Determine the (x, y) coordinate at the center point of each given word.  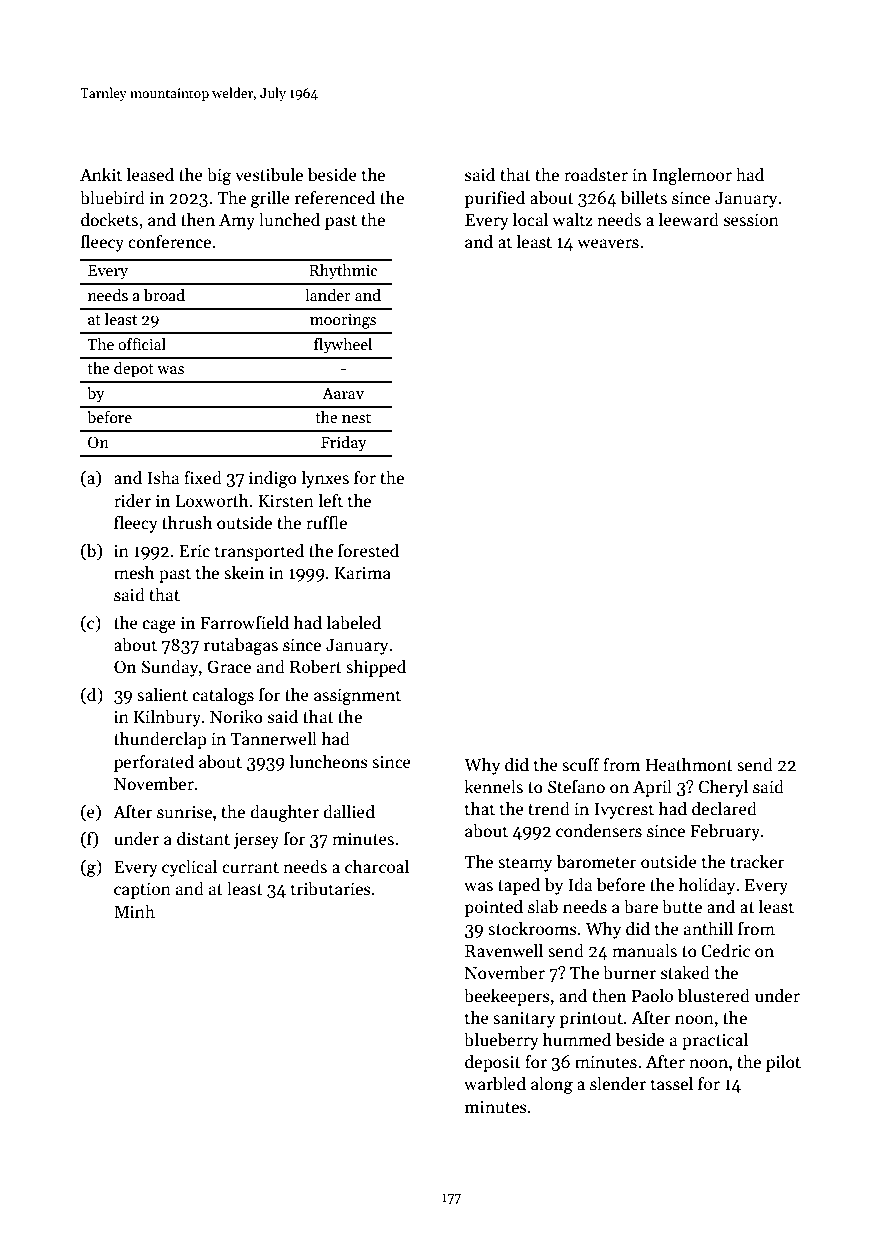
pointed (494, 908)
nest (356, 418)
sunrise (184, 812)
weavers (608, 244)
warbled (495, 1083)
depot (134, 370)
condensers (599, 830)
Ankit (101, 174)
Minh (134, 911)
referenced (335, 197)
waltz (572, 219)
